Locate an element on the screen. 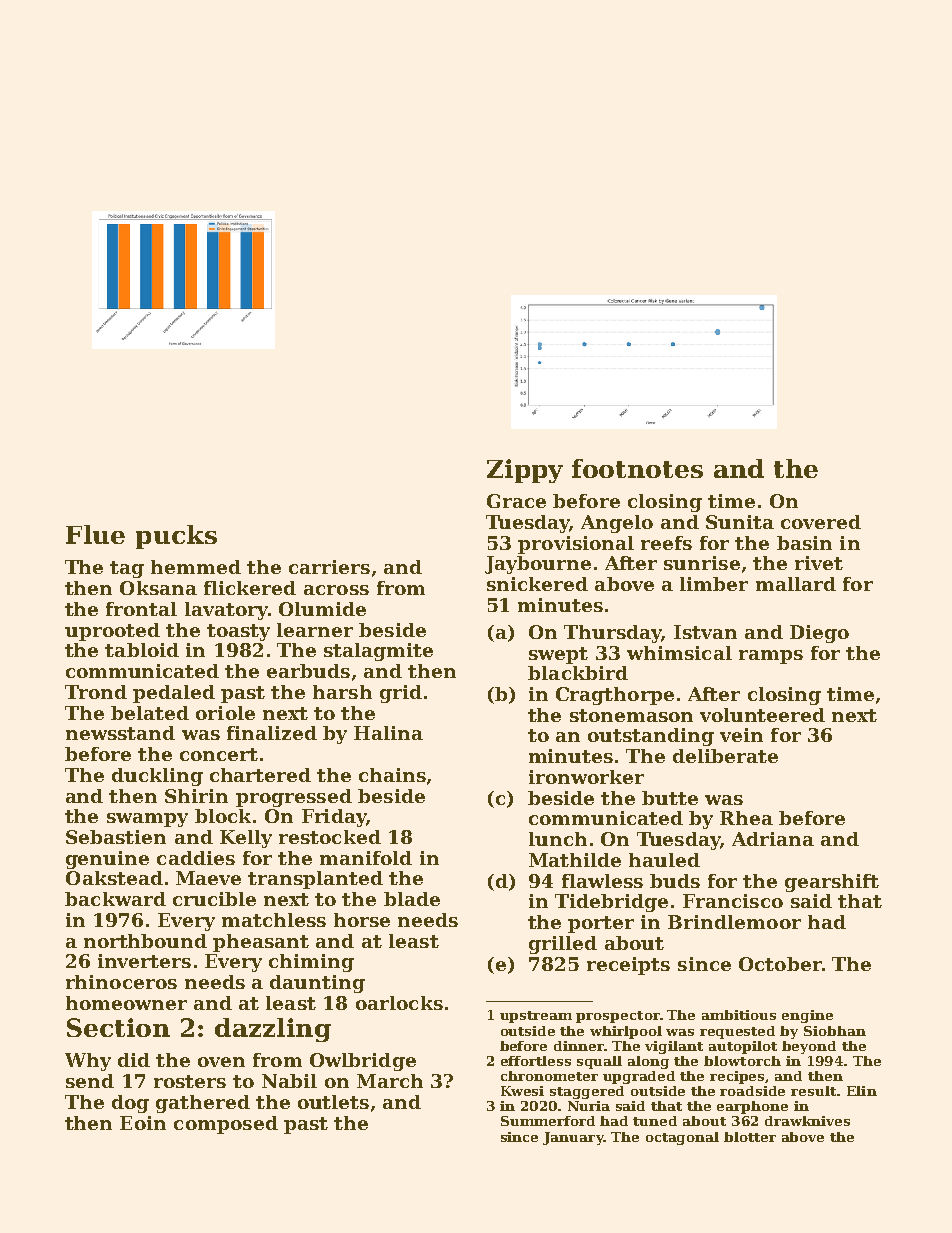 The height and width of the screenshot is (1233, 952). Zippy is located at coordinates (525, 471).
